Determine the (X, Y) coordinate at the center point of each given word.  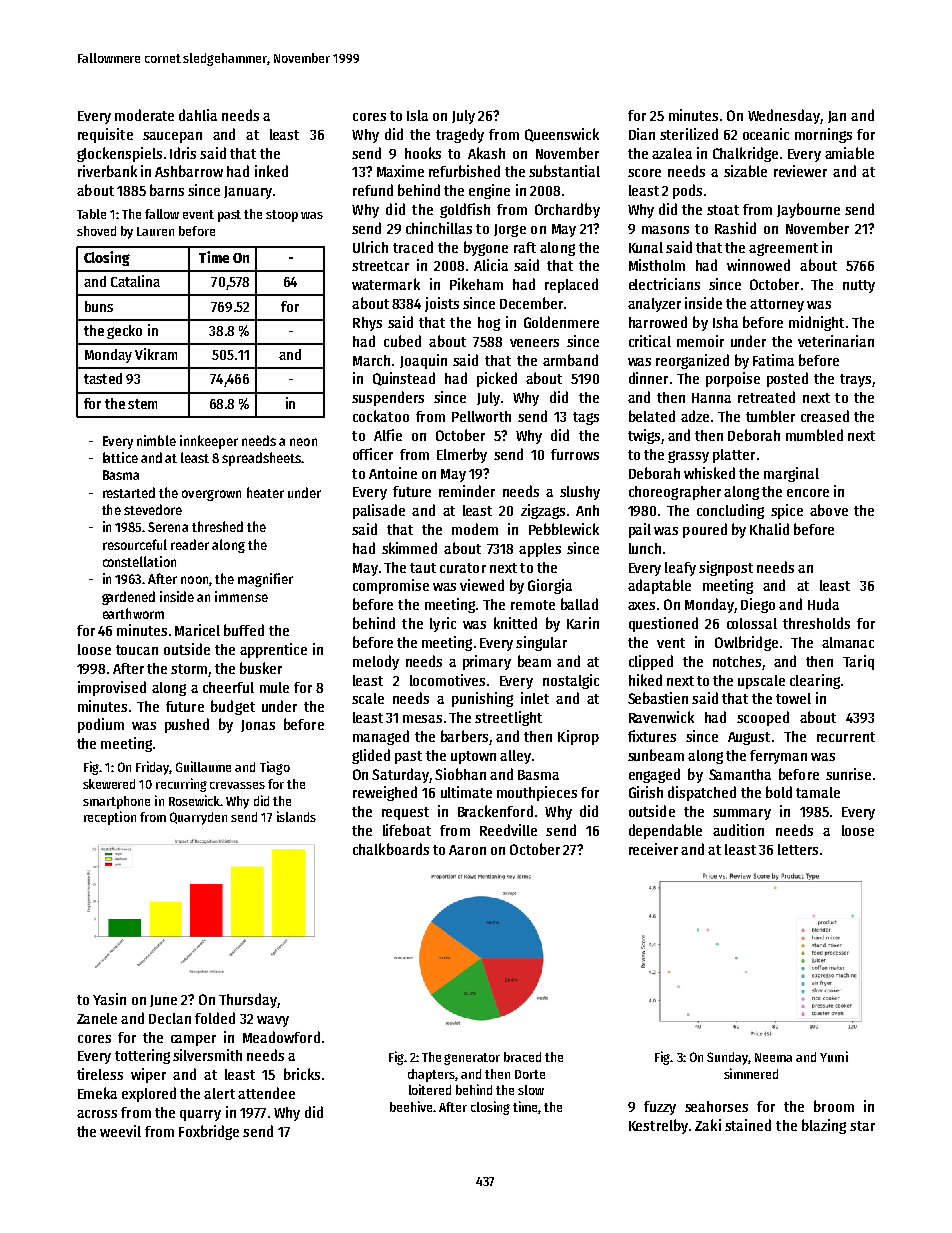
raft (525, 247)
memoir (700, 341)
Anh (587, 510)
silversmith (207, 1055)
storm (189, 669)
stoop (282, 216)
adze (695, 416)
